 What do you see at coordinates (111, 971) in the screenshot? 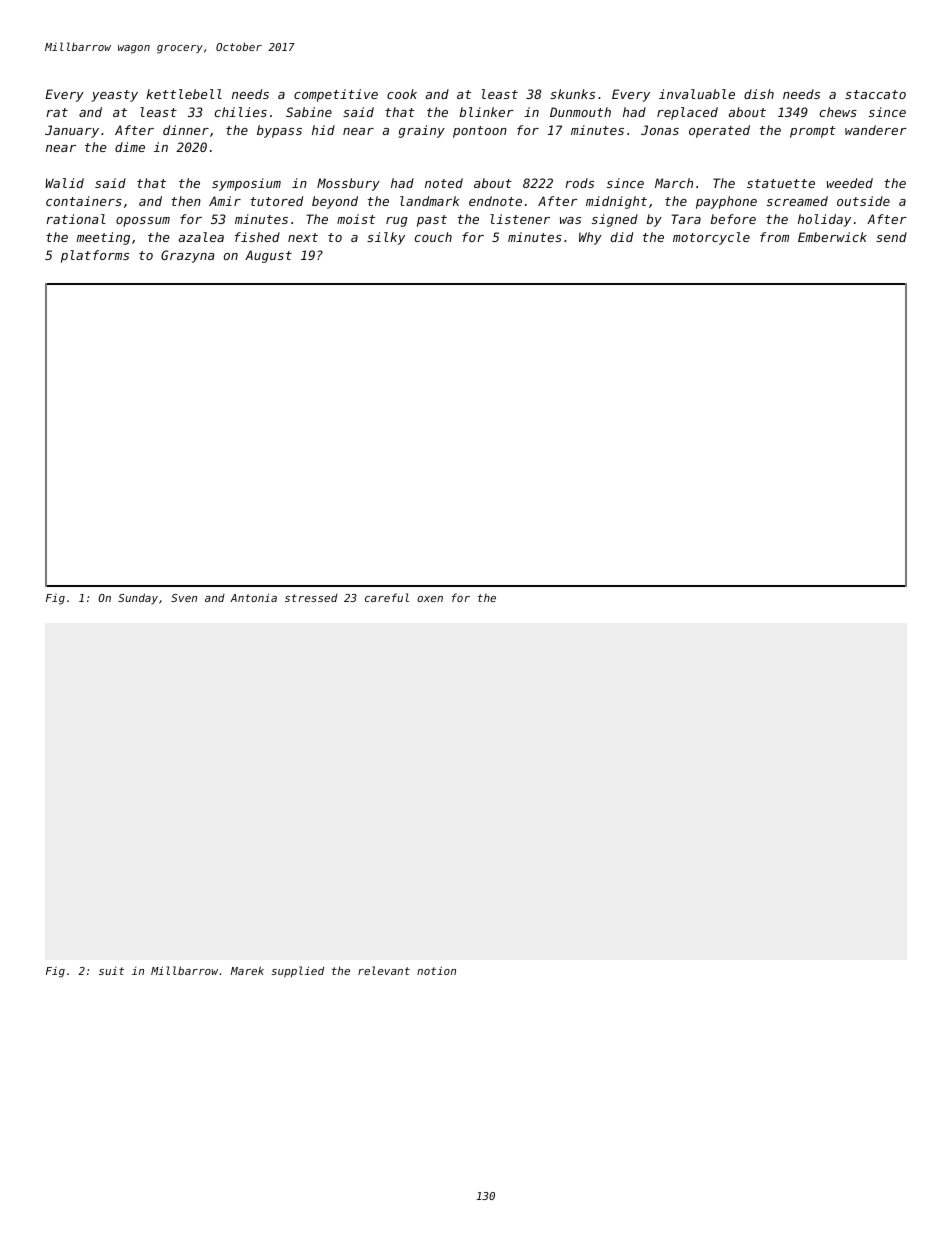
I see `suit` at bounding box center [111, 971].
